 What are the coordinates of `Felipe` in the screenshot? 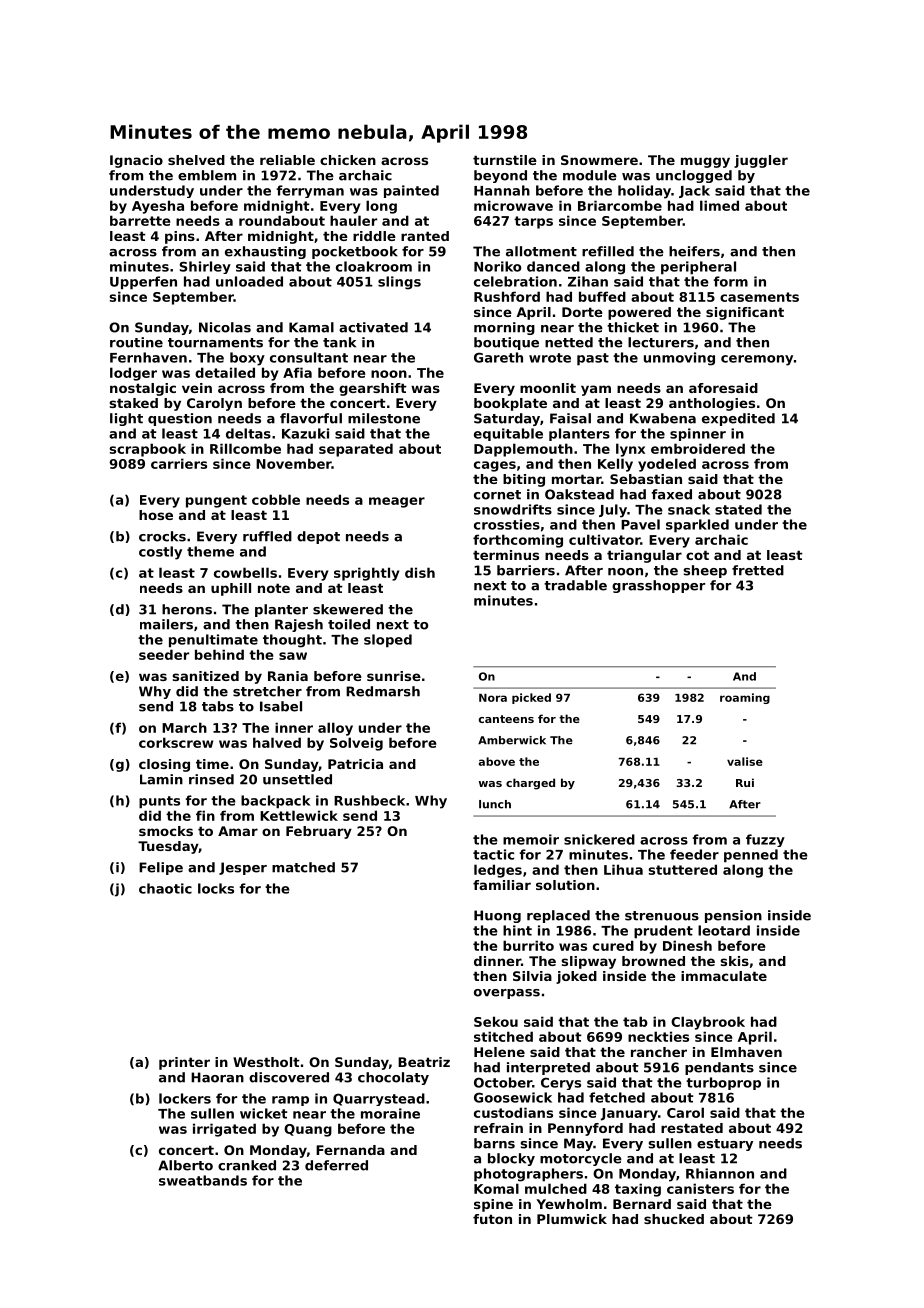 It's located at (161, 868).
